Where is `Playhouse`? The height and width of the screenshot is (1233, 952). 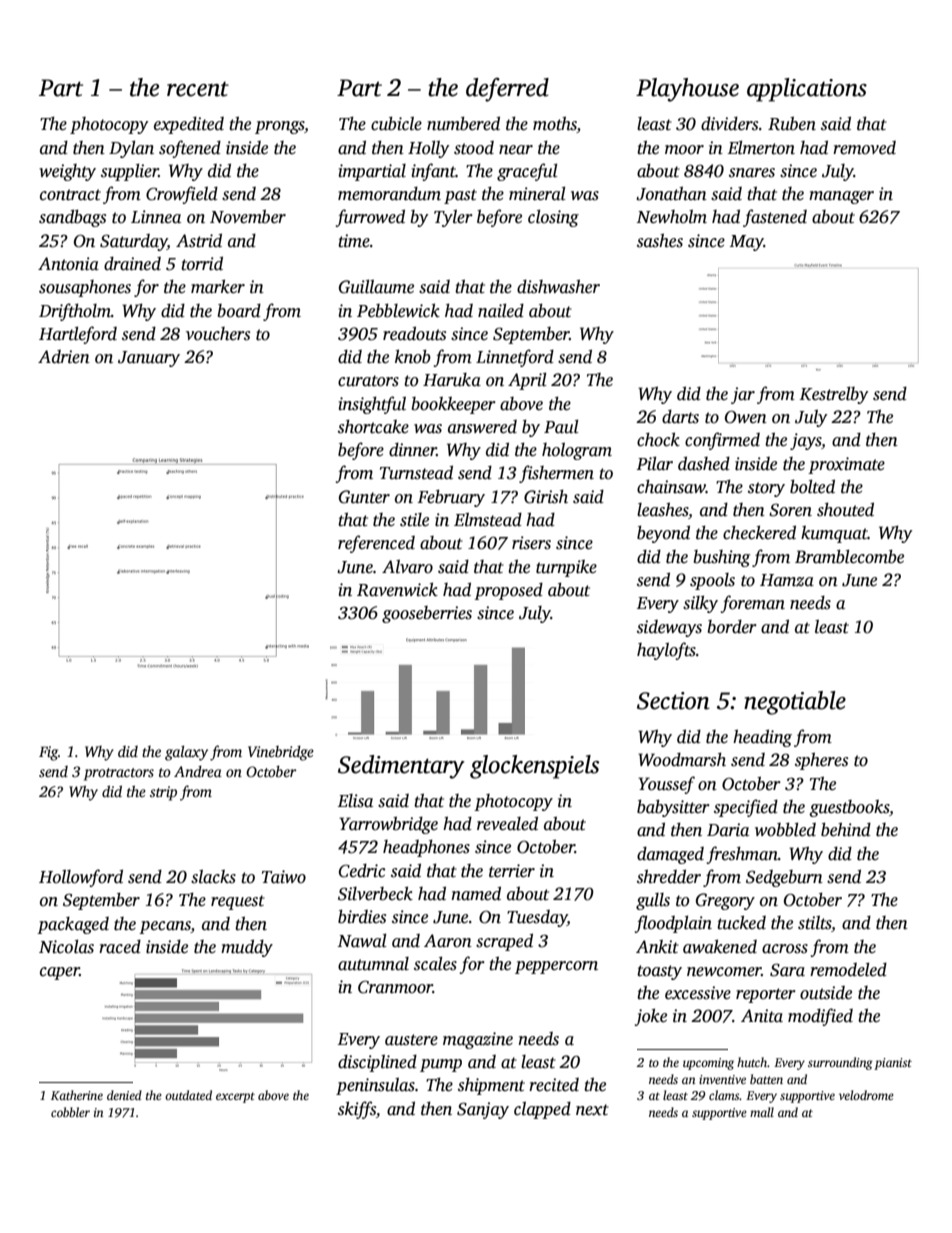 Playhouse is located at coordinates (687, 90).
